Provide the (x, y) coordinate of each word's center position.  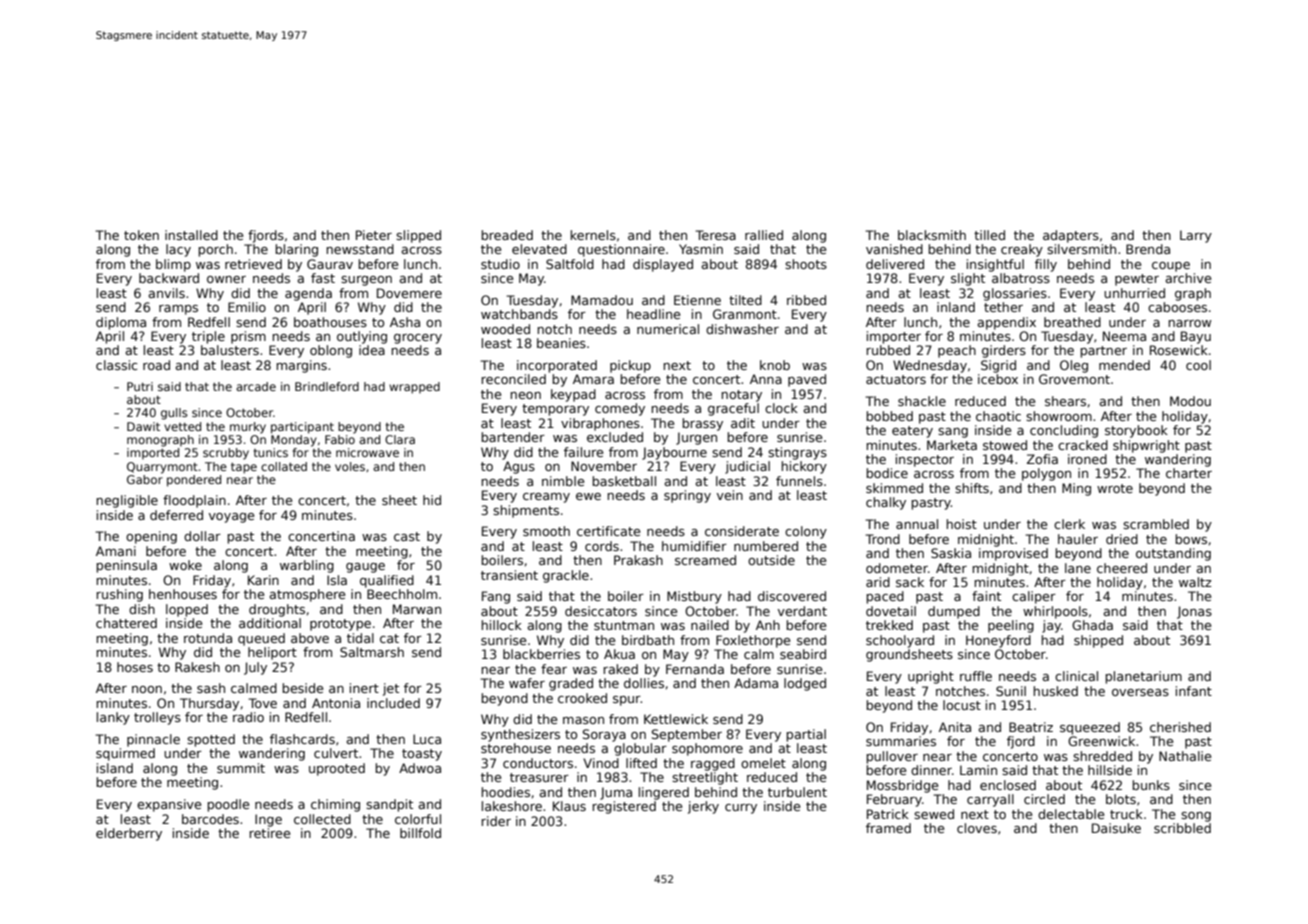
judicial (747, 467)
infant (1194, 691)
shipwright (1146, 446)
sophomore (707, 749)
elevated (539, 249)
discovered (792, 596)
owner (226, 279)
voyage (231, 518)
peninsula (126, 566)
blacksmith (932, 235)
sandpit (389, 805)
